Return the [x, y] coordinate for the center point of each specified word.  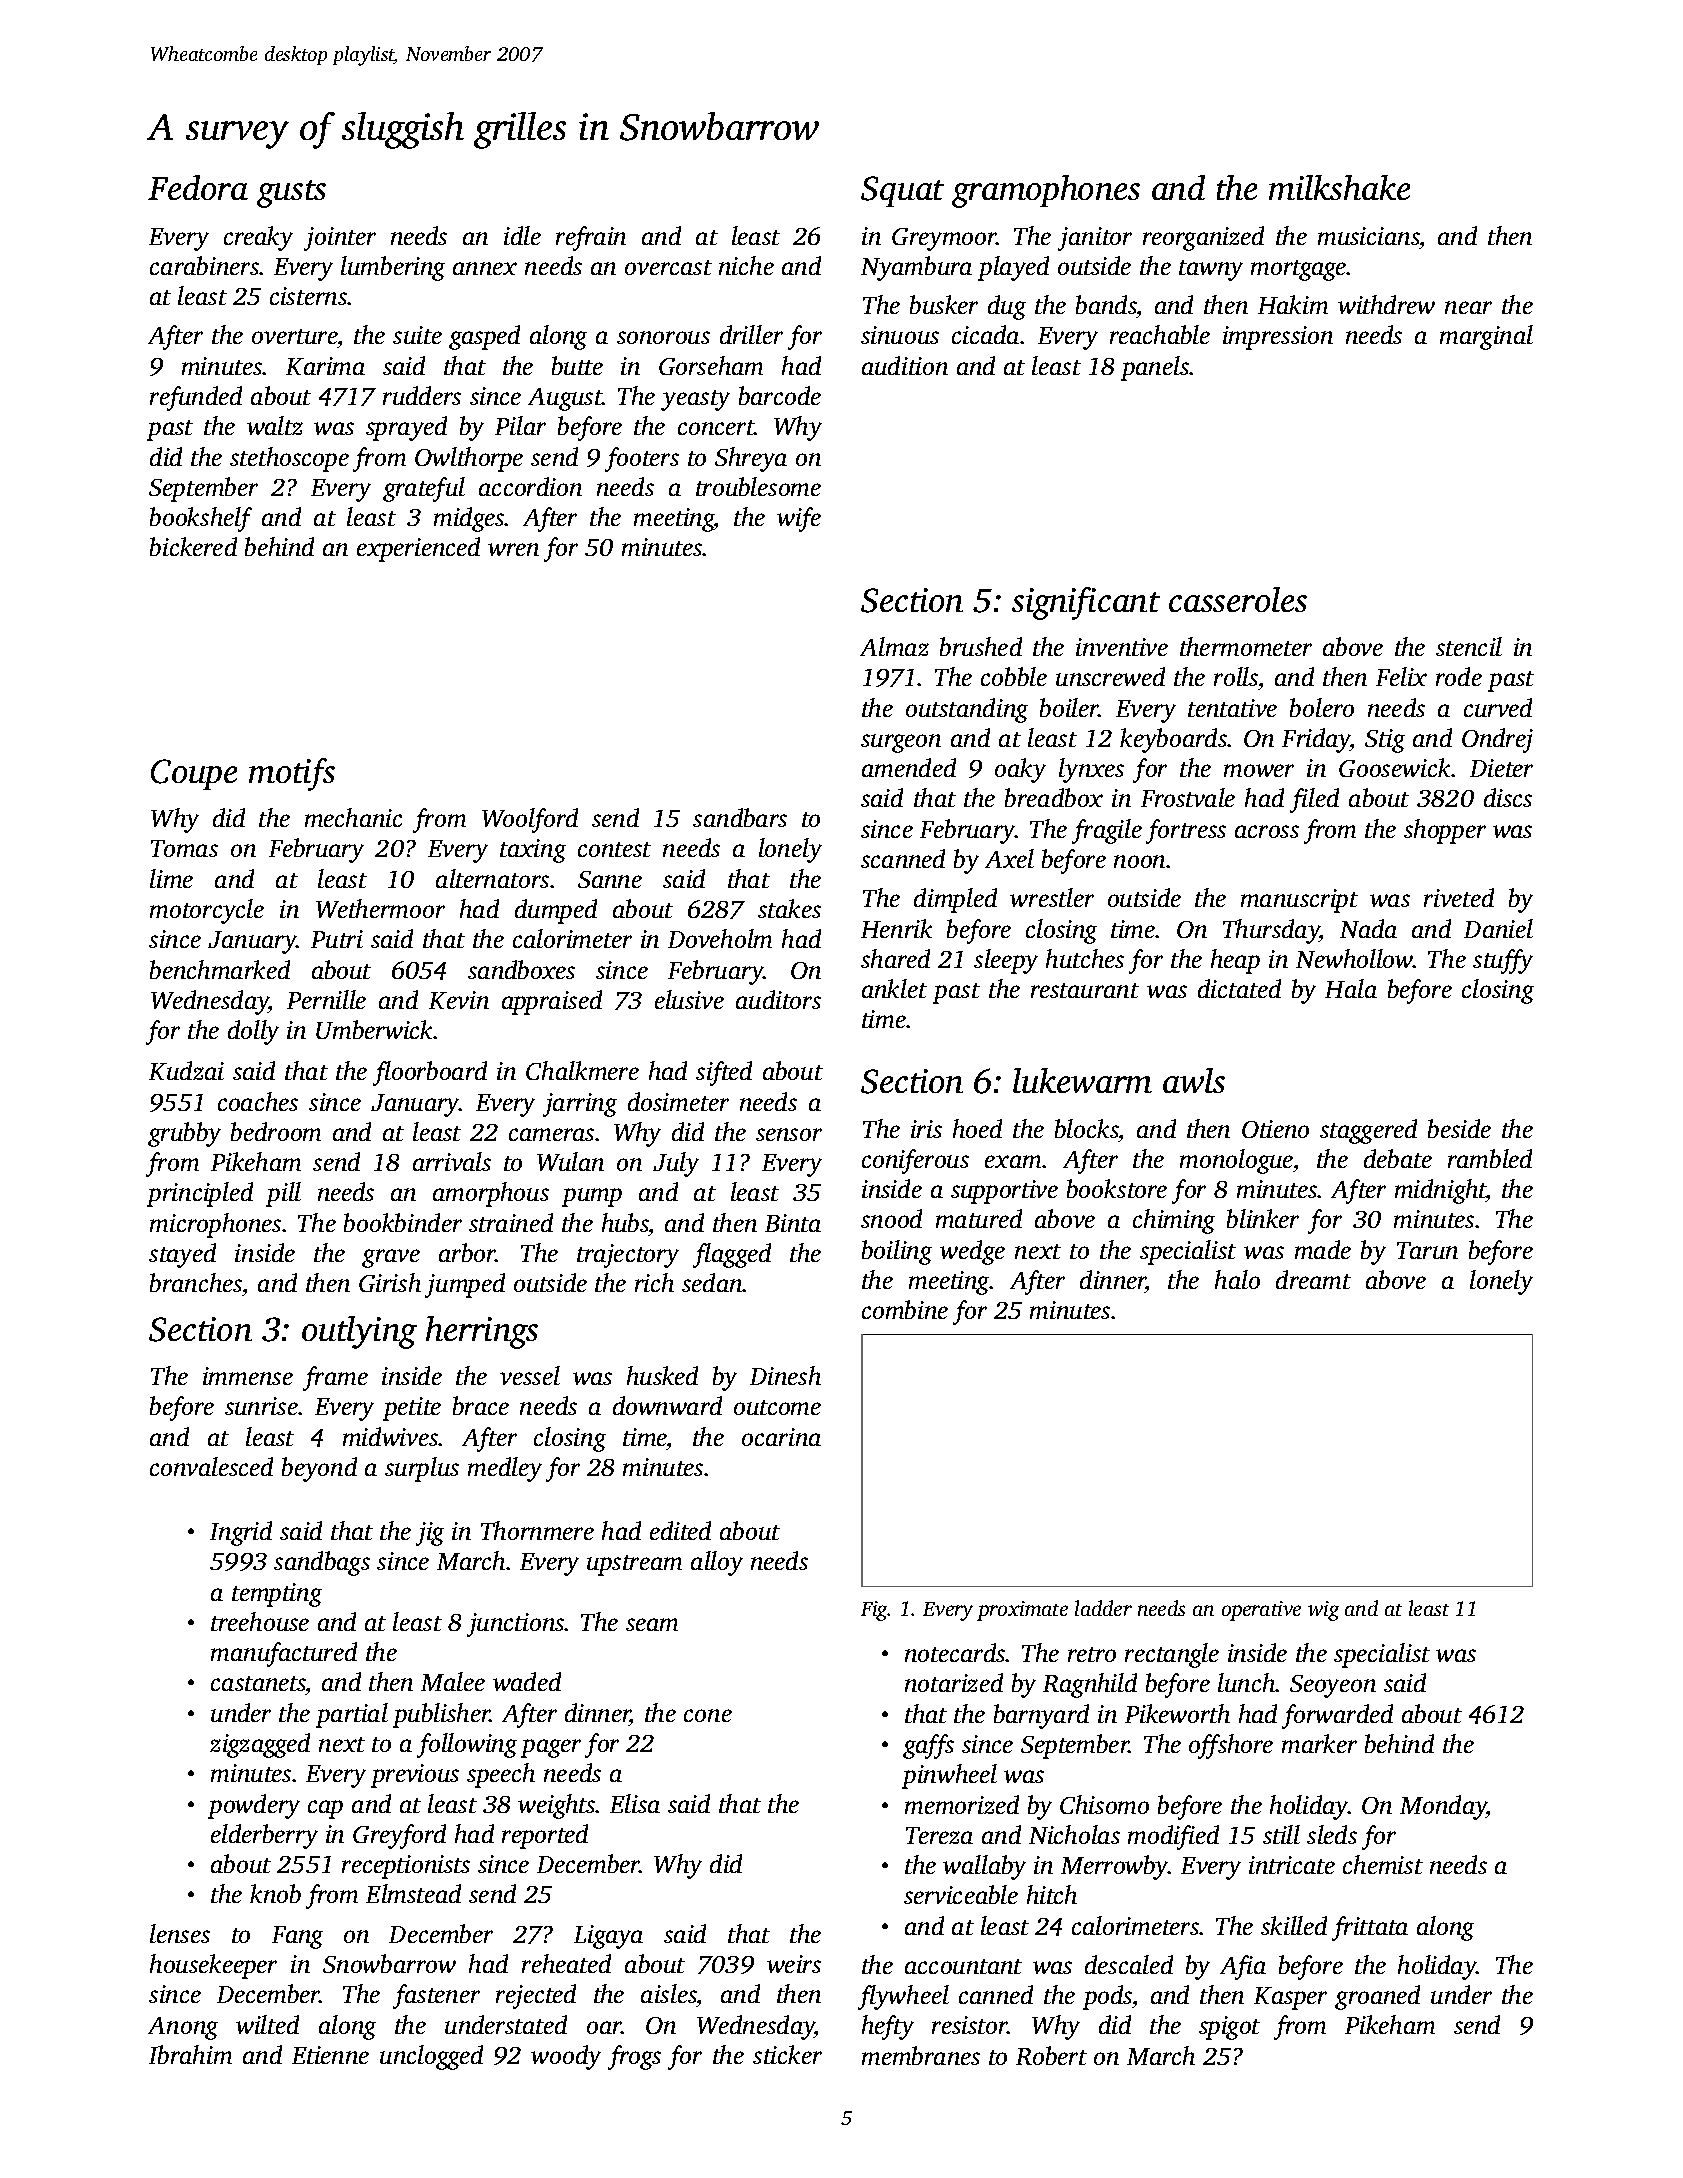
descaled [1129, 1964]
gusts [291, 194]
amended [909, 767]
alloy [717, 1563]
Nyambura [916, 268]
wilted [267, 2024]
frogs [634, 2057]
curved [1498, 707]
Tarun [1427, 1250]
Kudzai [186, 1070]
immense [248, 1376]
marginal [1486, 337]
